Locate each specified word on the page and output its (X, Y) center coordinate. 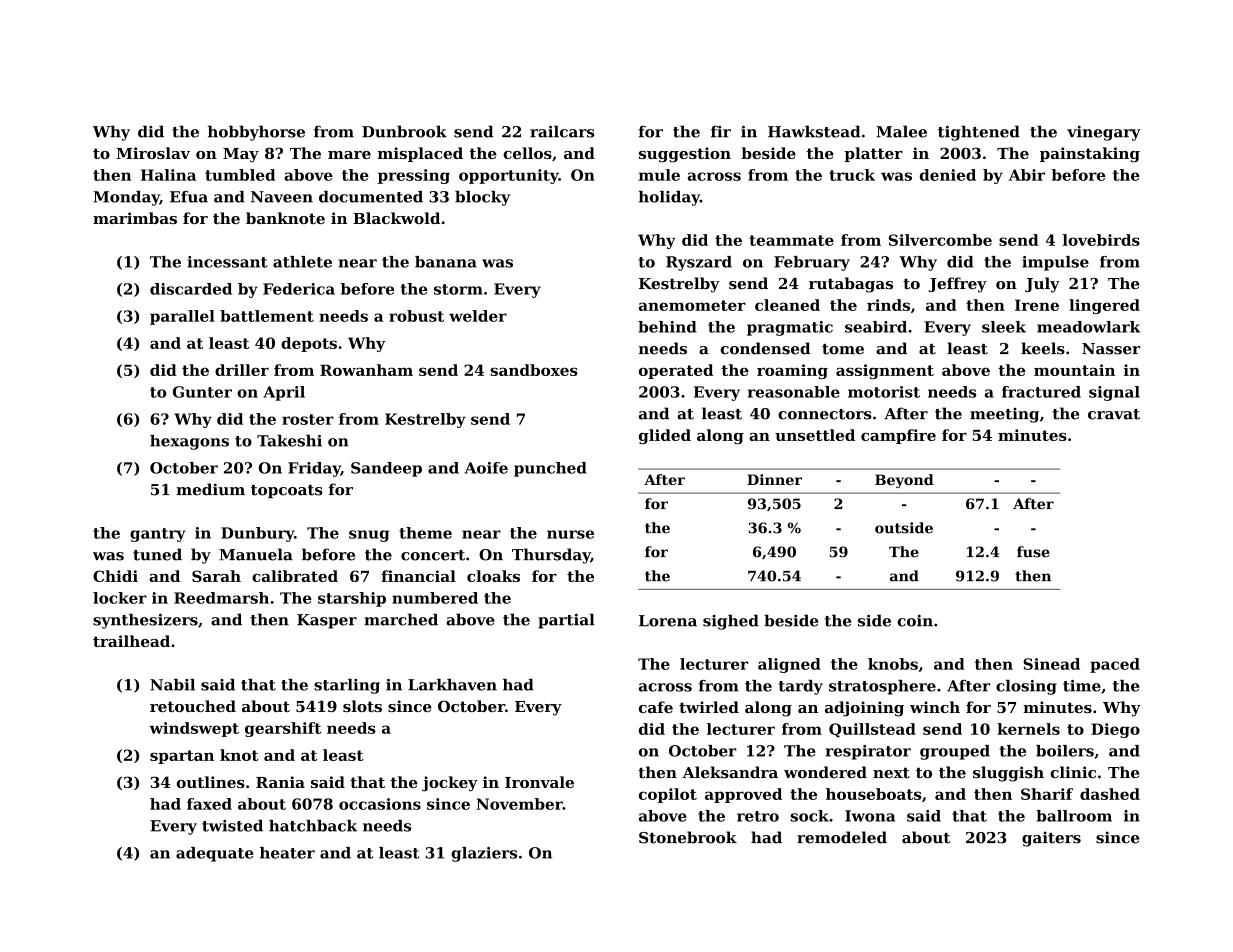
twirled (709, 707)
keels (1043, 348)
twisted (232, 826)
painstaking (1090, 155)
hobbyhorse (256, 133)
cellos (527, 153)
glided (665, 436)
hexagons (189, 442)
